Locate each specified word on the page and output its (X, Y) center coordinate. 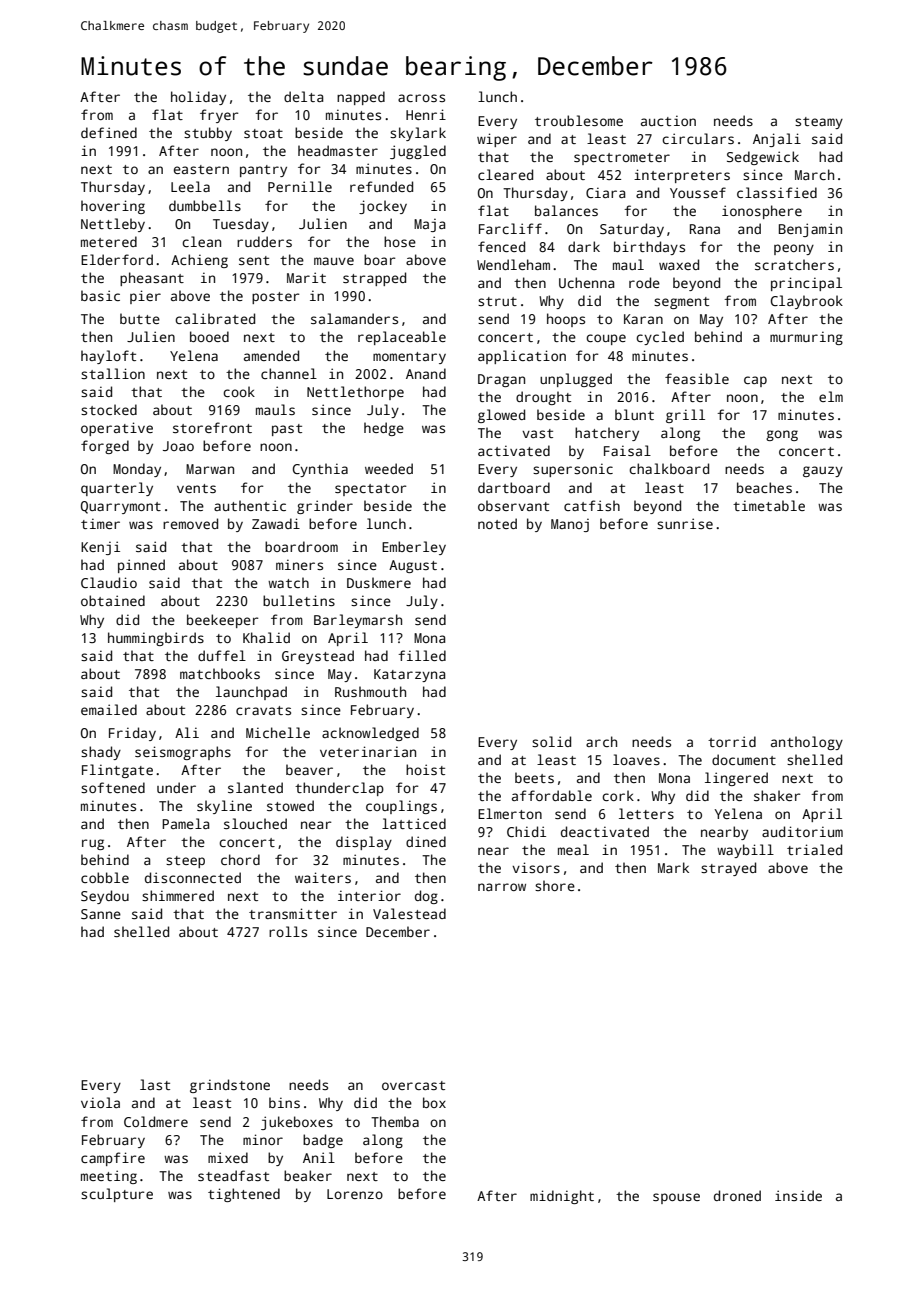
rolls (288, 931)
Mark (673, 867)
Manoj (570, 525)
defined (109, 132)
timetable (769, 505)
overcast (413, 1085)
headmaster (338, 150)
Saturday (632, 230)
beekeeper (222, 621)
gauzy (823, 471)
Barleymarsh (358, 621)
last (155, 1084)
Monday (137, 470)
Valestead (409, 913)
